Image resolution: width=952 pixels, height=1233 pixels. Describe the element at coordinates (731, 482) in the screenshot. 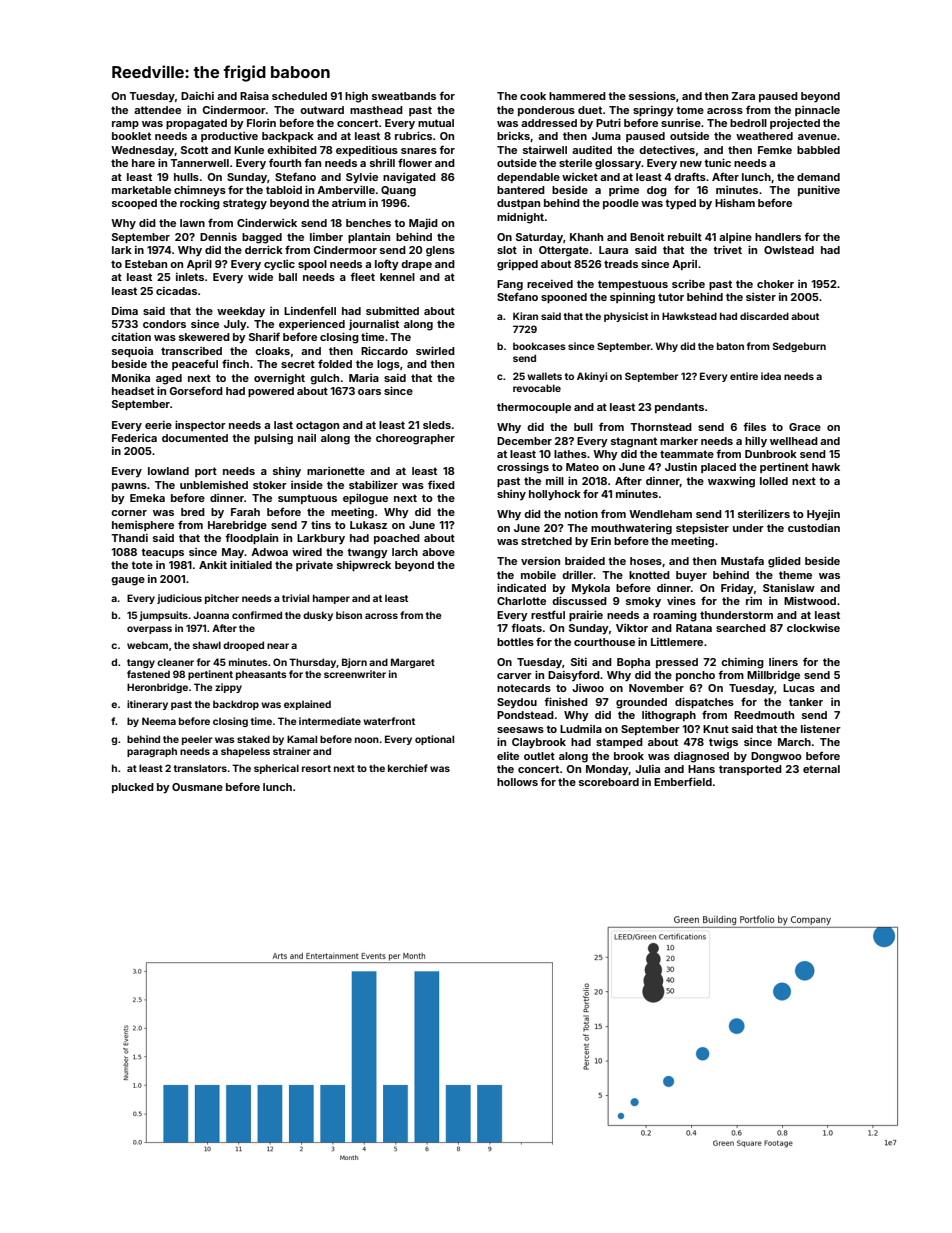

I see `waxwing` at that location.
